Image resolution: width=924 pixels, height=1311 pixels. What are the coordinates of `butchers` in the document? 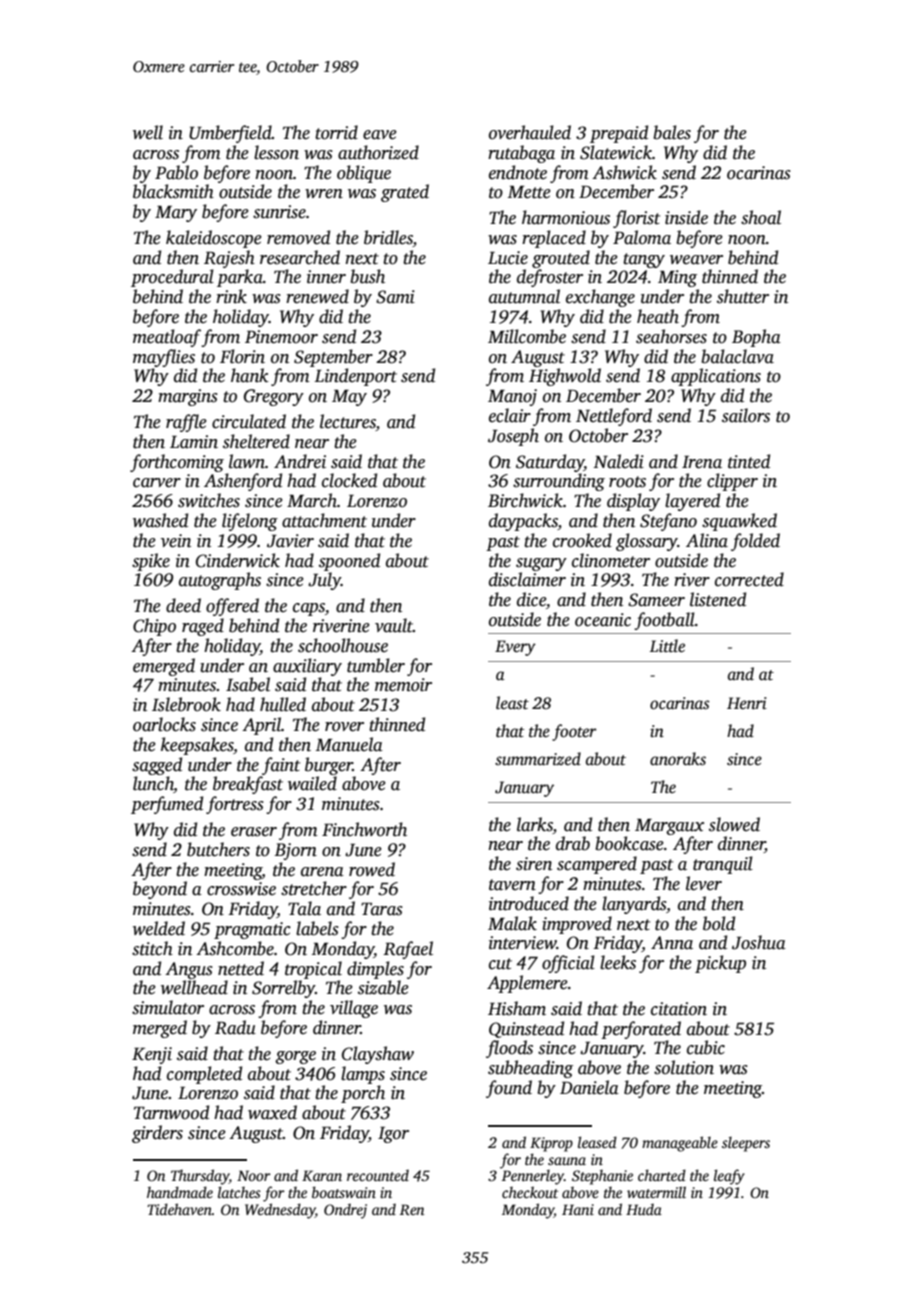 It's located at (218, 849).
